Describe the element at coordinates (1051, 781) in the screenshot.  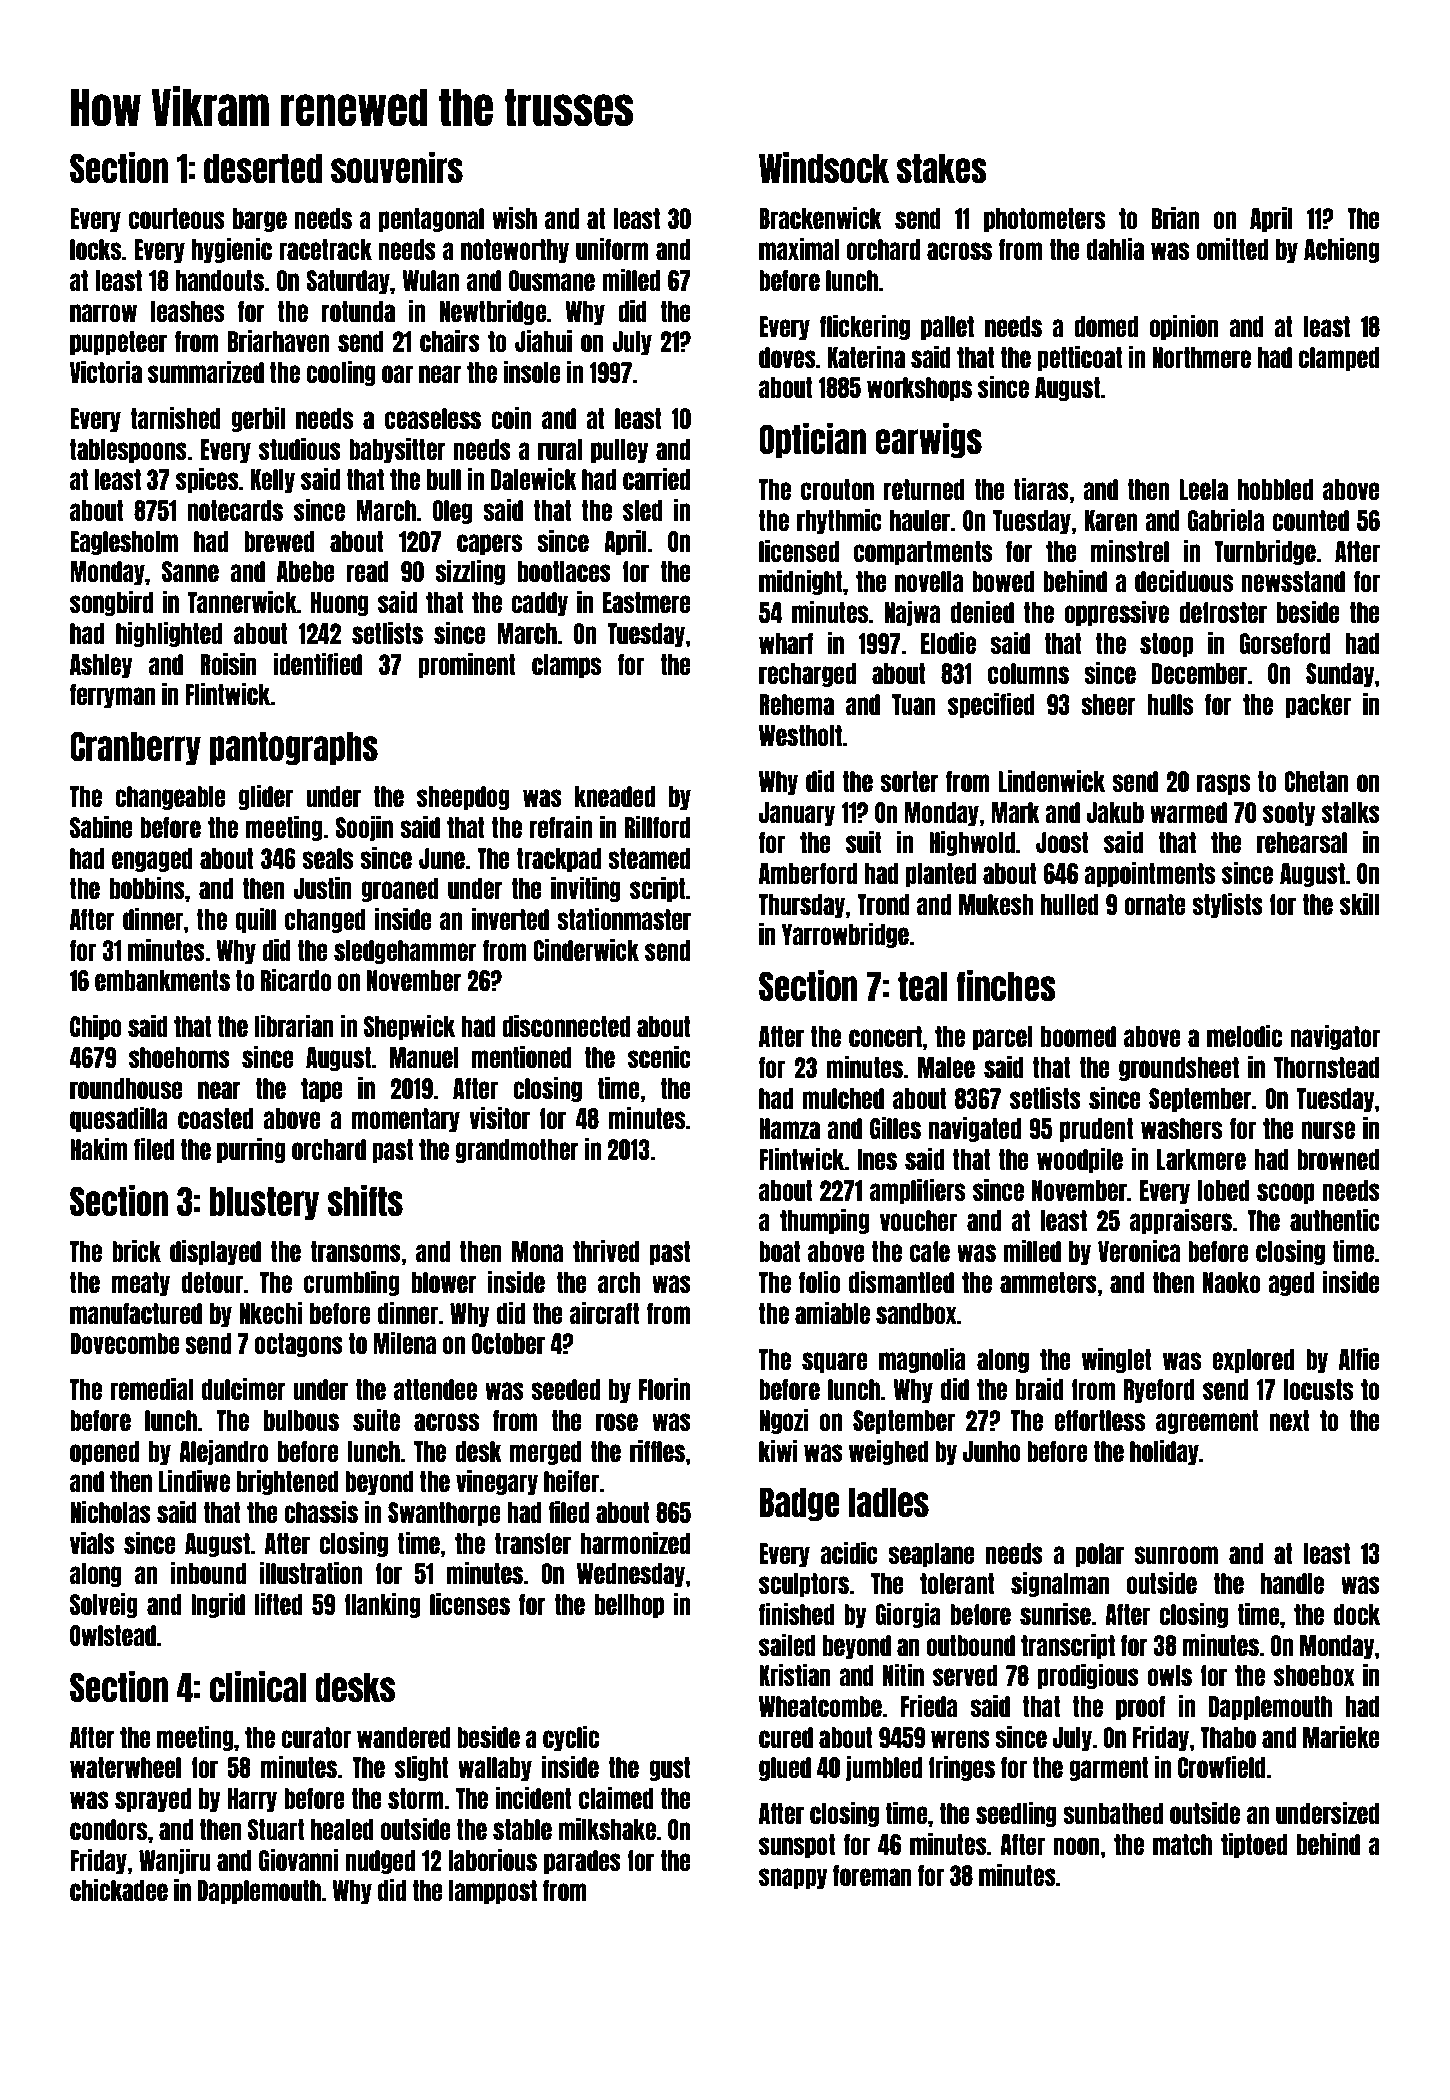
I see `Lindenwick` at that location.
